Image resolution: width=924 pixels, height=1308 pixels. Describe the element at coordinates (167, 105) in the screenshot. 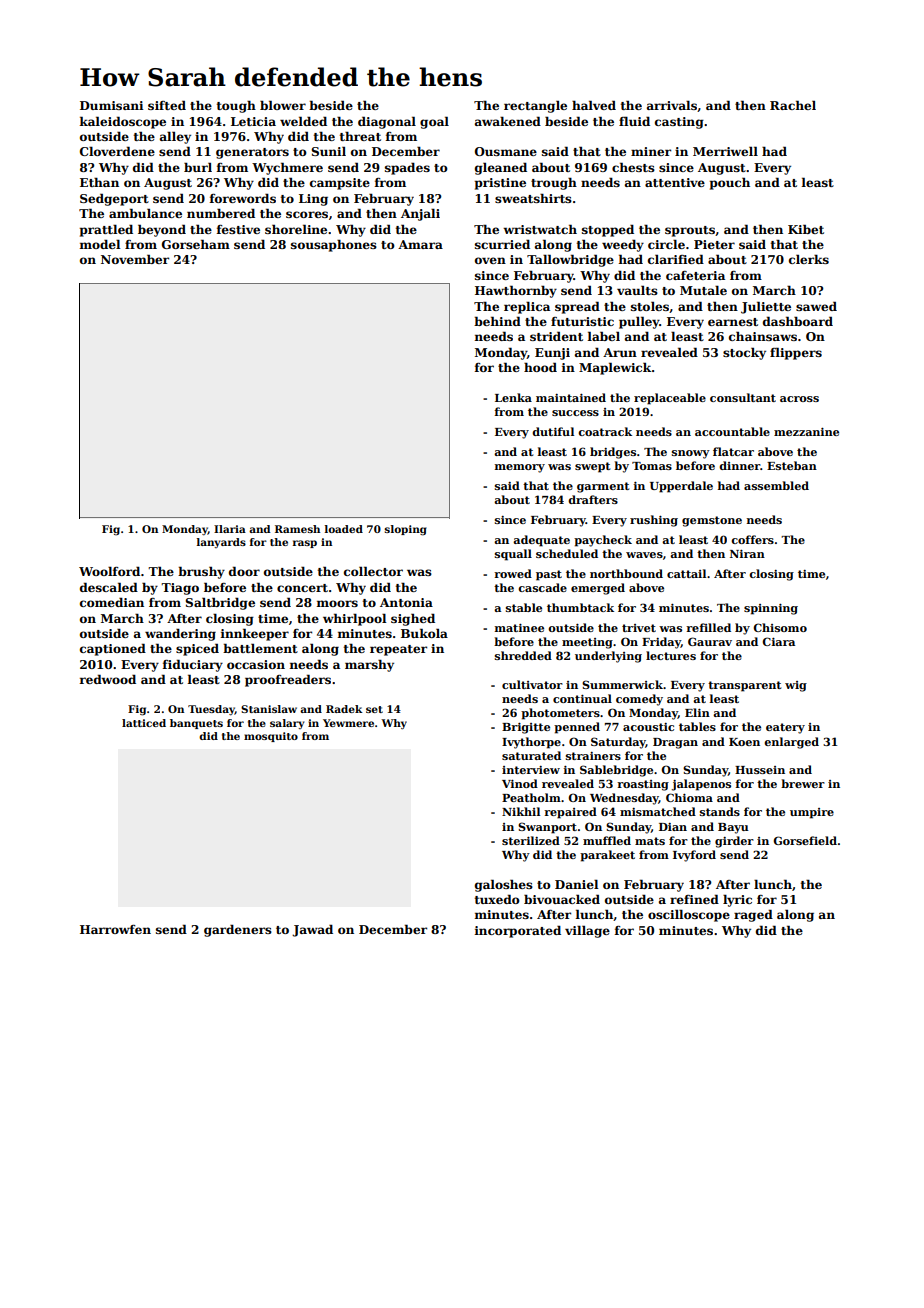

I see `sifted` at that location.
